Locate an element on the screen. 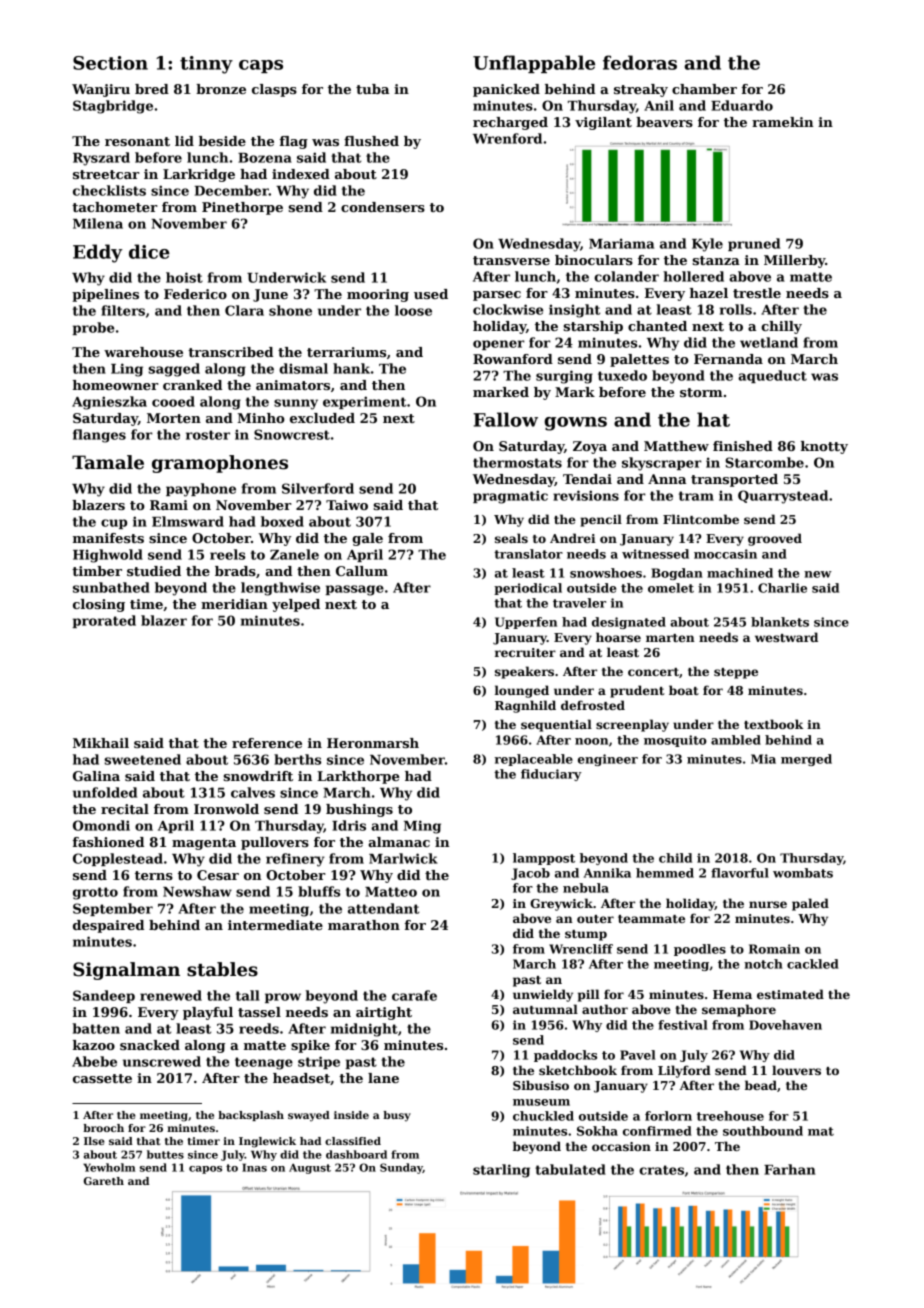  attendant is located at coordinates (383, 908).
